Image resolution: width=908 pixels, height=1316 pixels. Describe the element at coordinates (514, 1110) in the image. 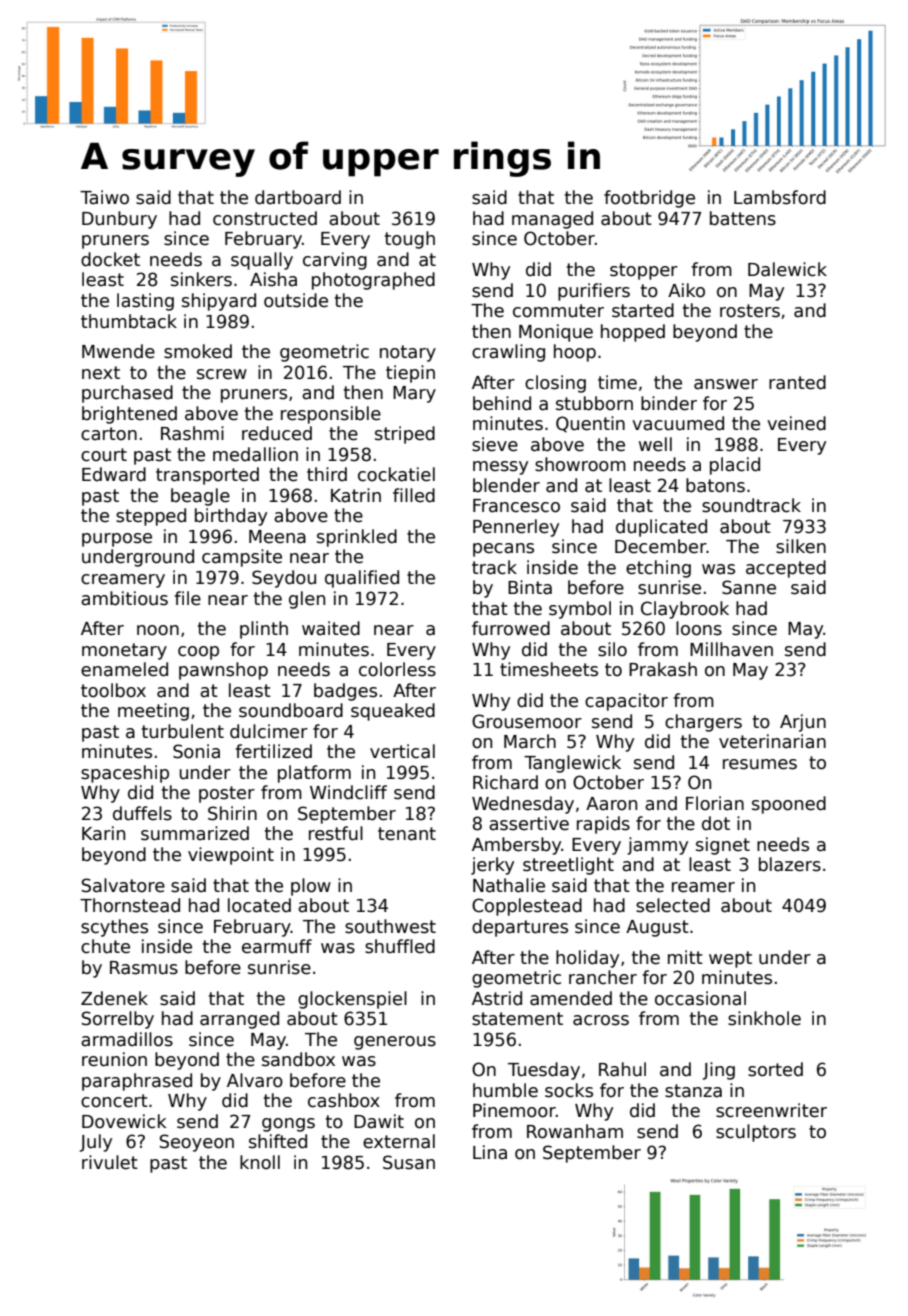

I see `Pinemoor` at that location.
